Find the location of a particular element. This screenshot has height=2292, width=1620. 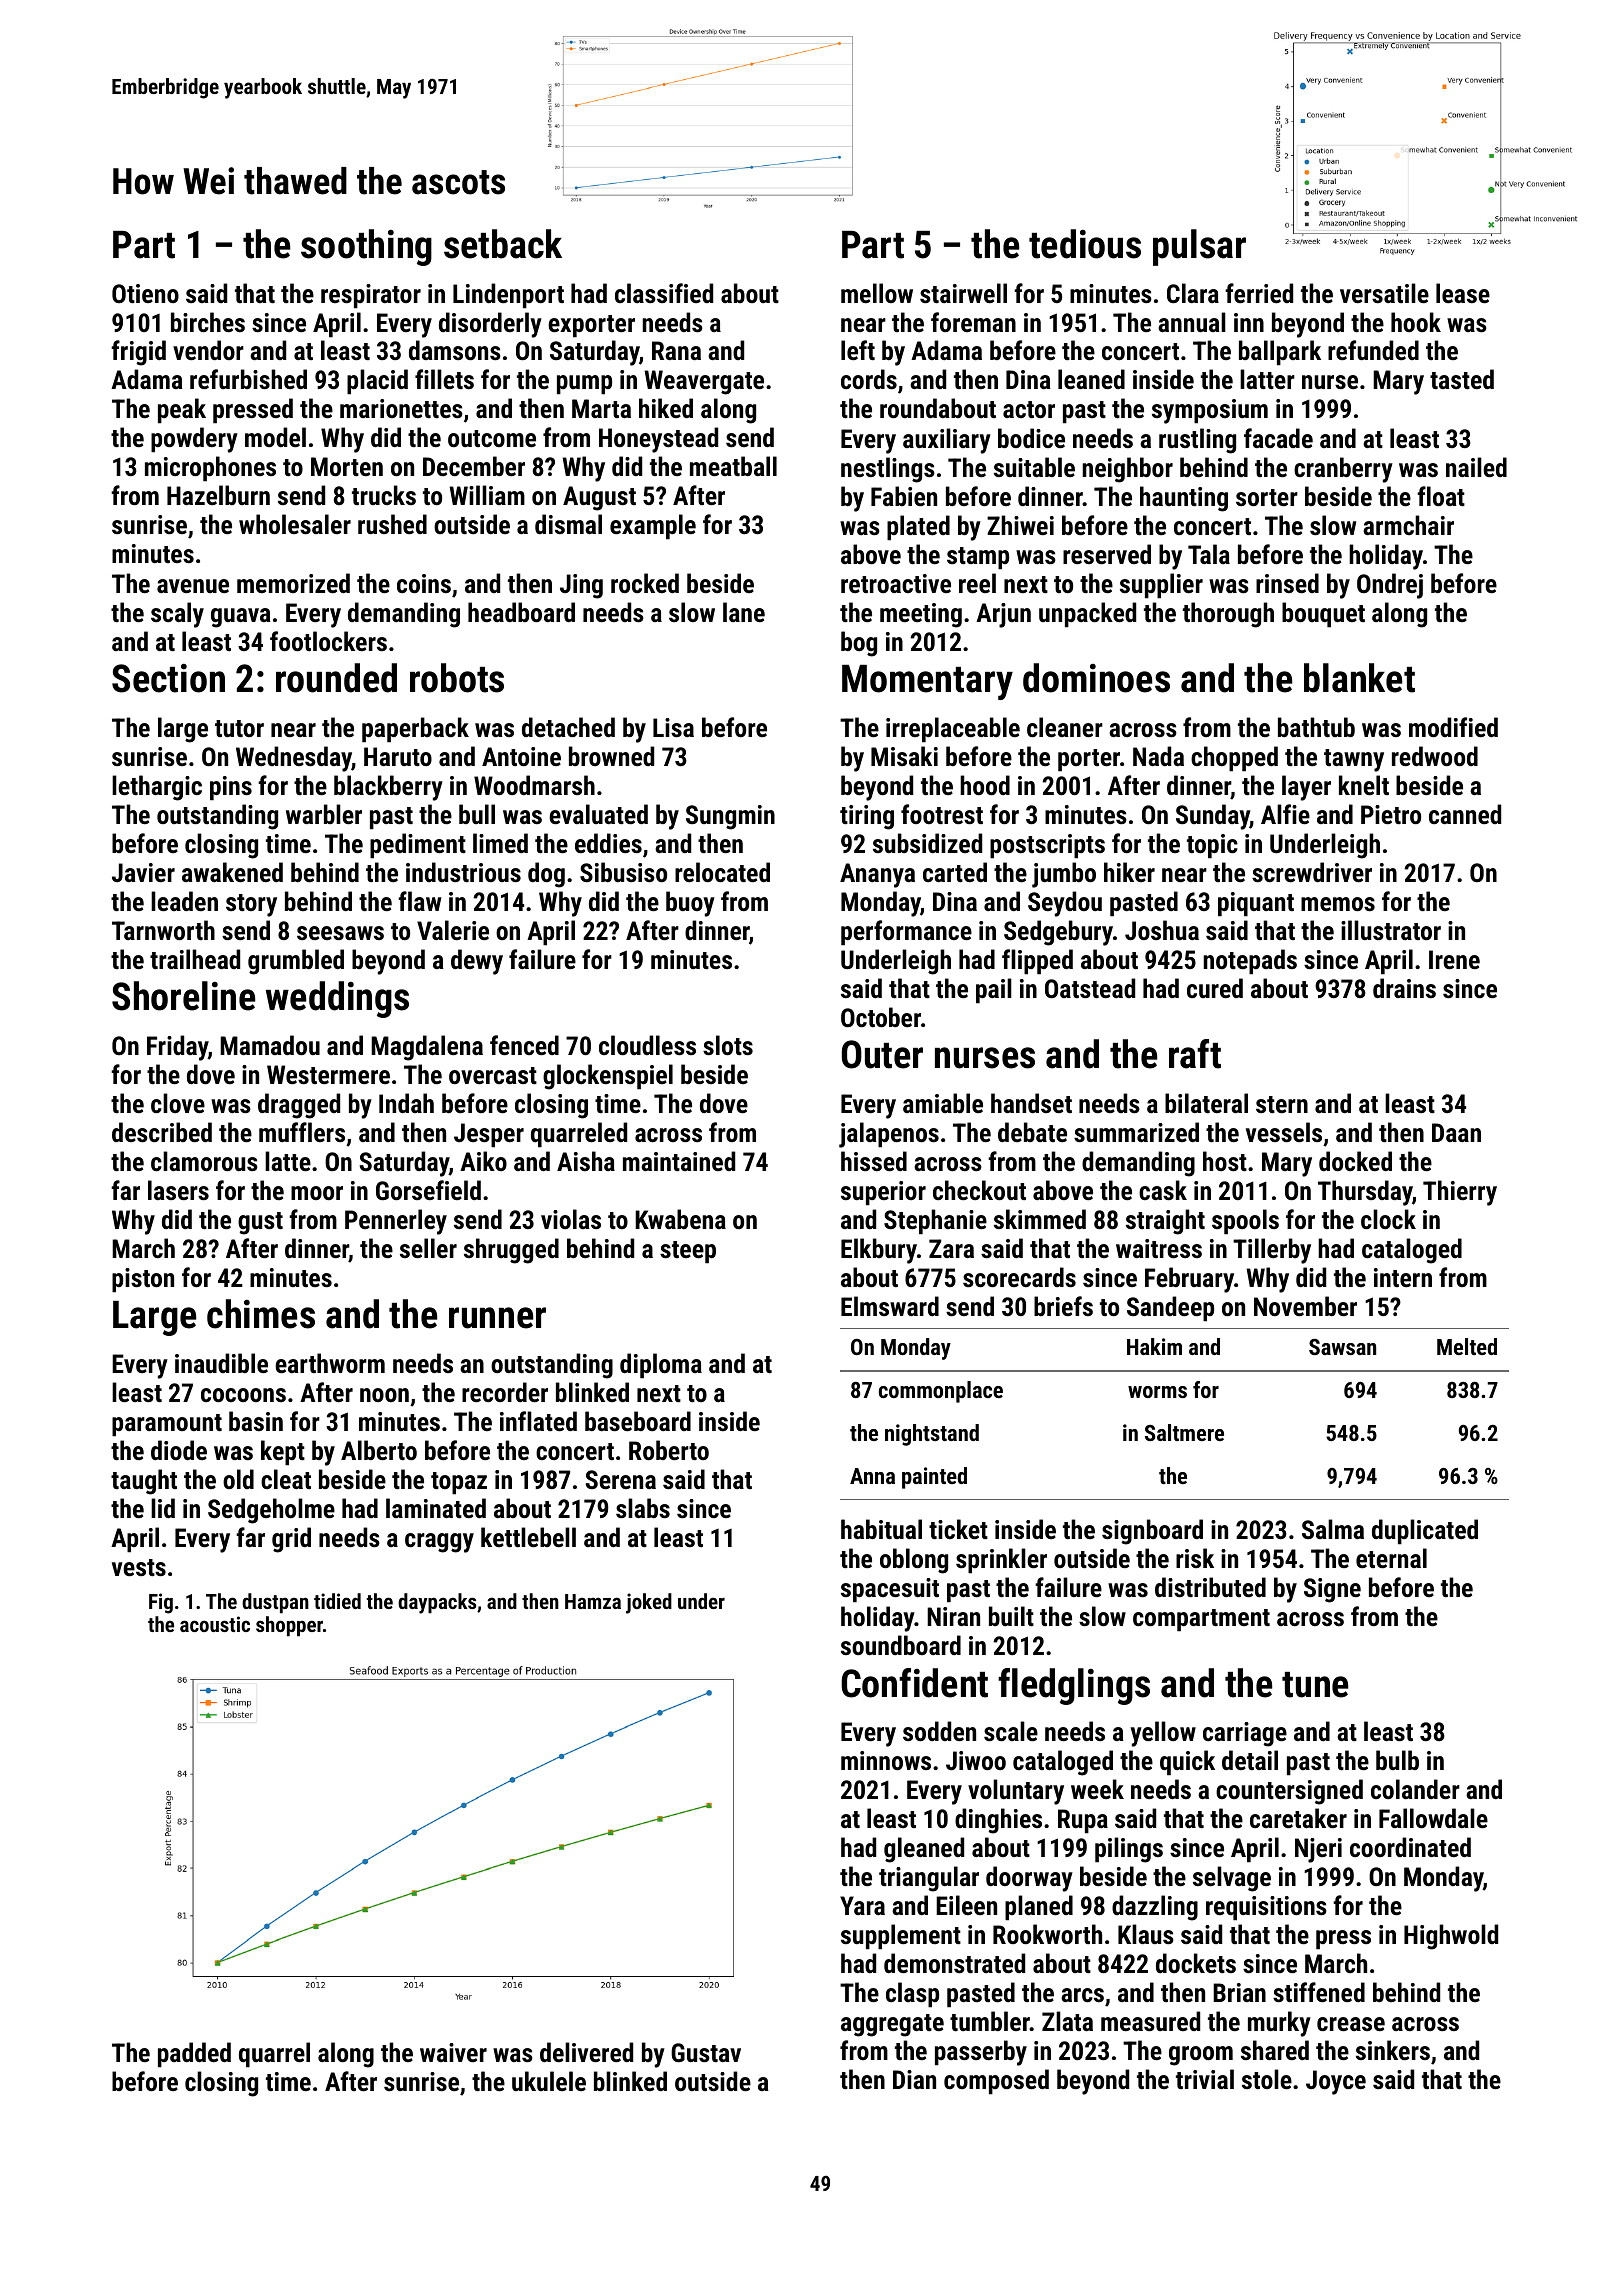

waiver is located at coordinates (453, 2052).
